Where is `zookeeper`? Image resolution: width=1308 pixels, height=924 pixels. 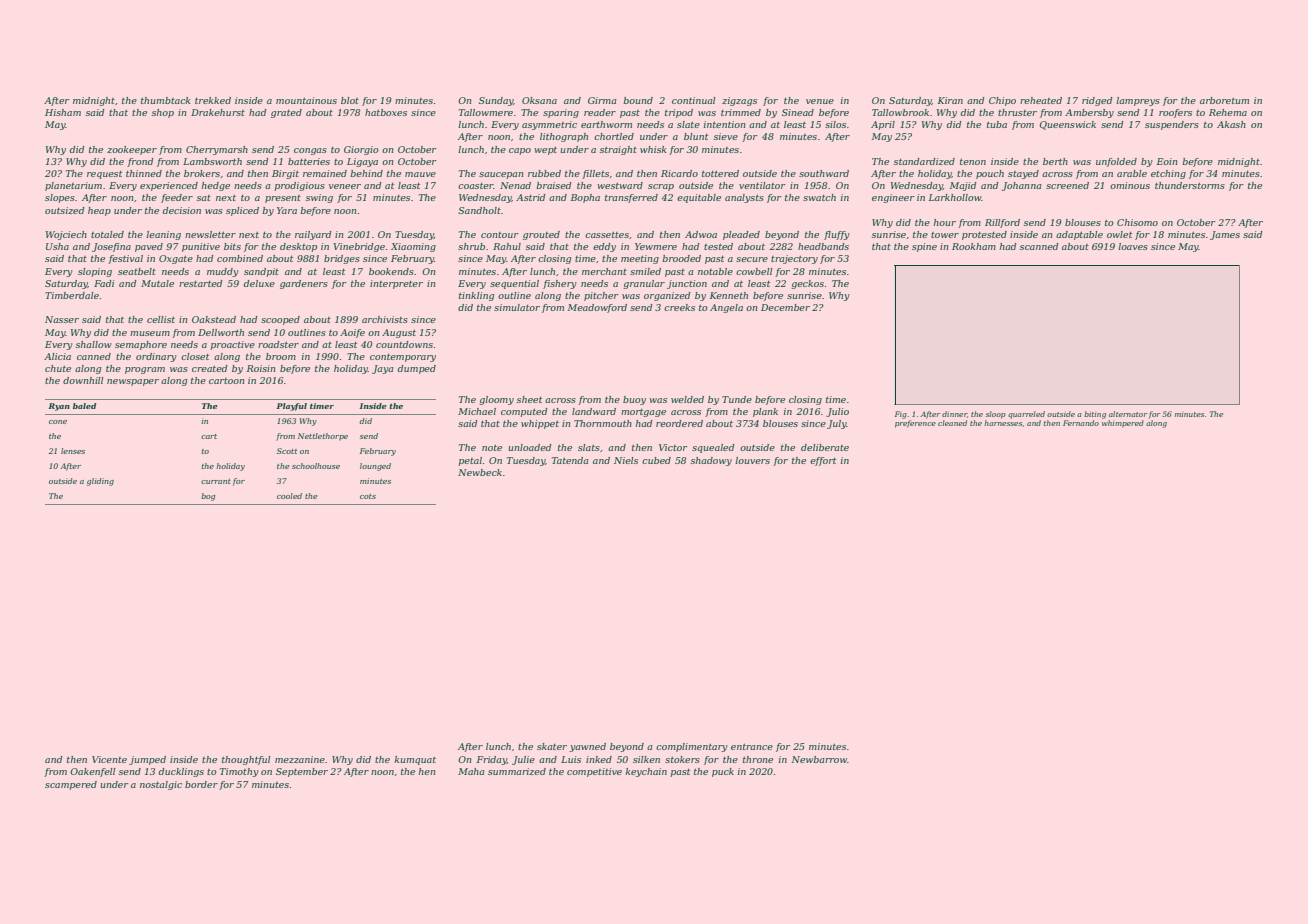
zookeeper is located at coordinates (132, 150).
